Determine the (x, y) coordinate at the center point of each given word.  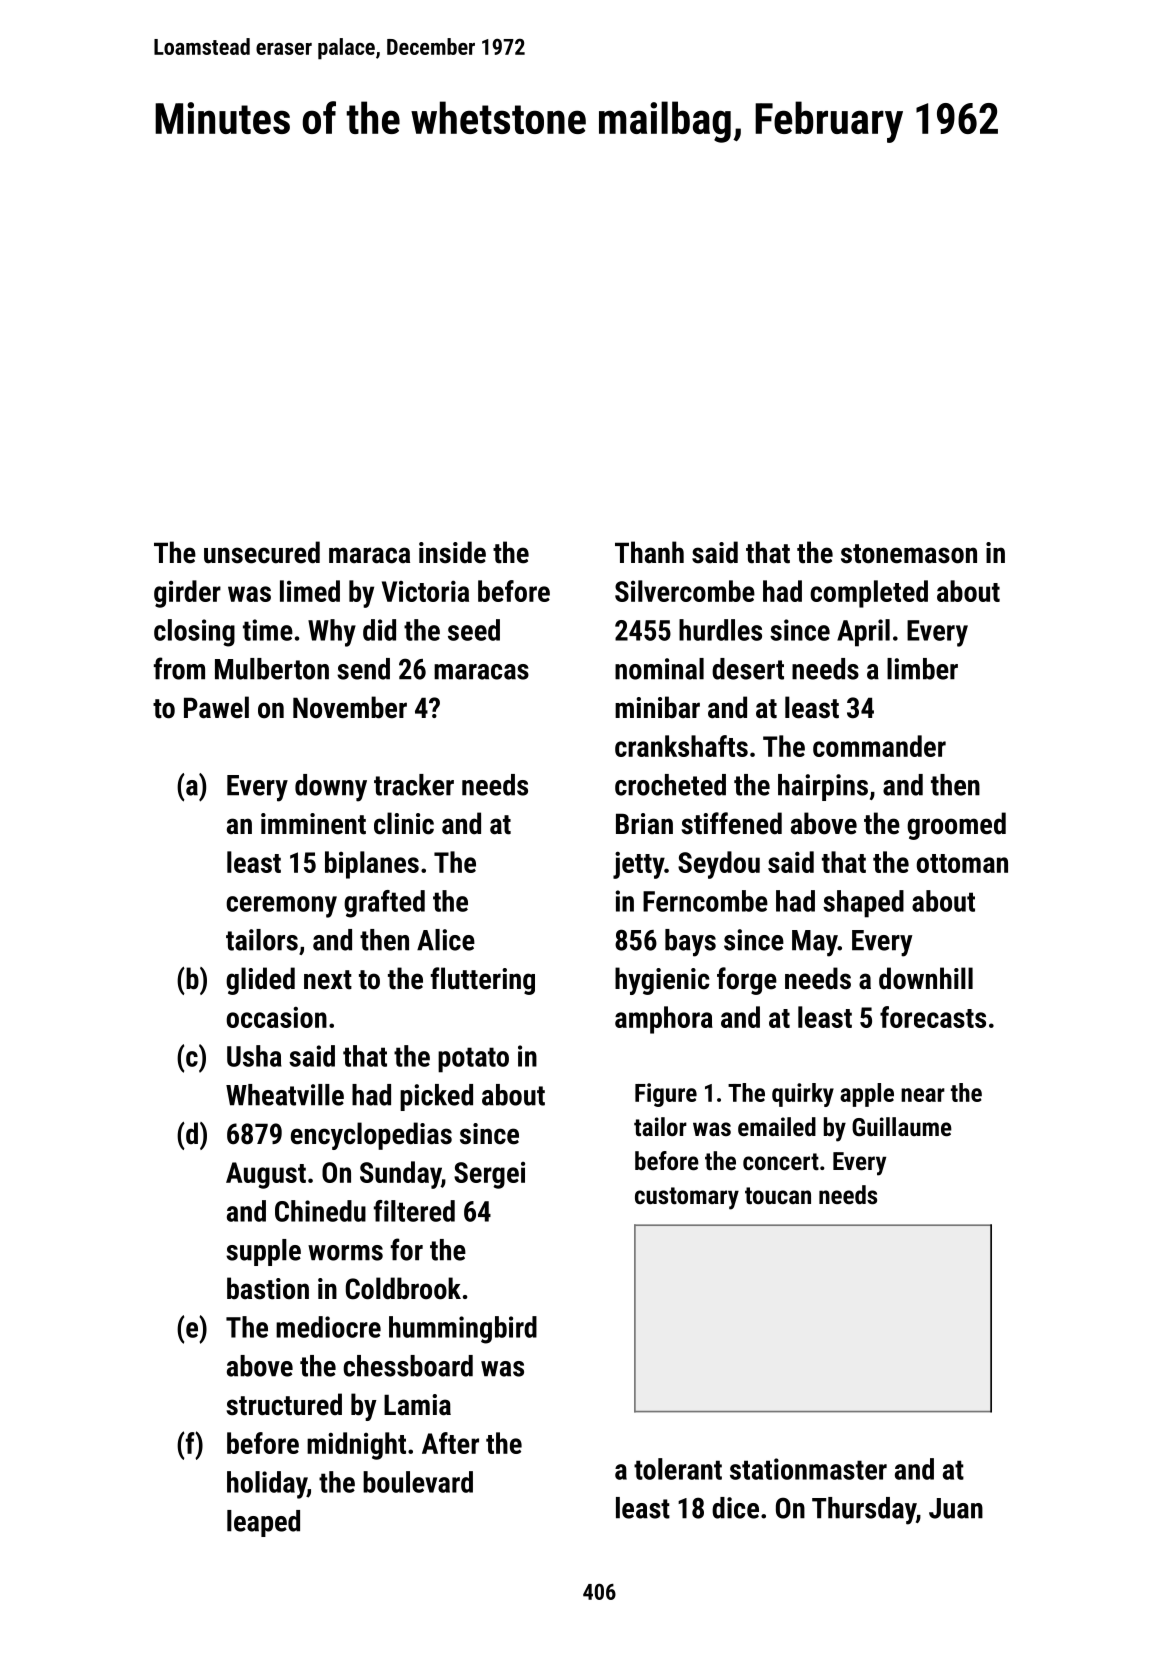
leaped (263, 1523)
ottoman (962, 863)
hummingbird (463, 1330)
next (328, 980)
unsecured (262, 552)
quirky (803, 1095)
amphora (664, 1020)
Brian (644, 824)
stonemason (909, 554)
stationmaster (808, 1469)
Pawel (216, 707)
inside (452, 552)
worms (345, 1253)
